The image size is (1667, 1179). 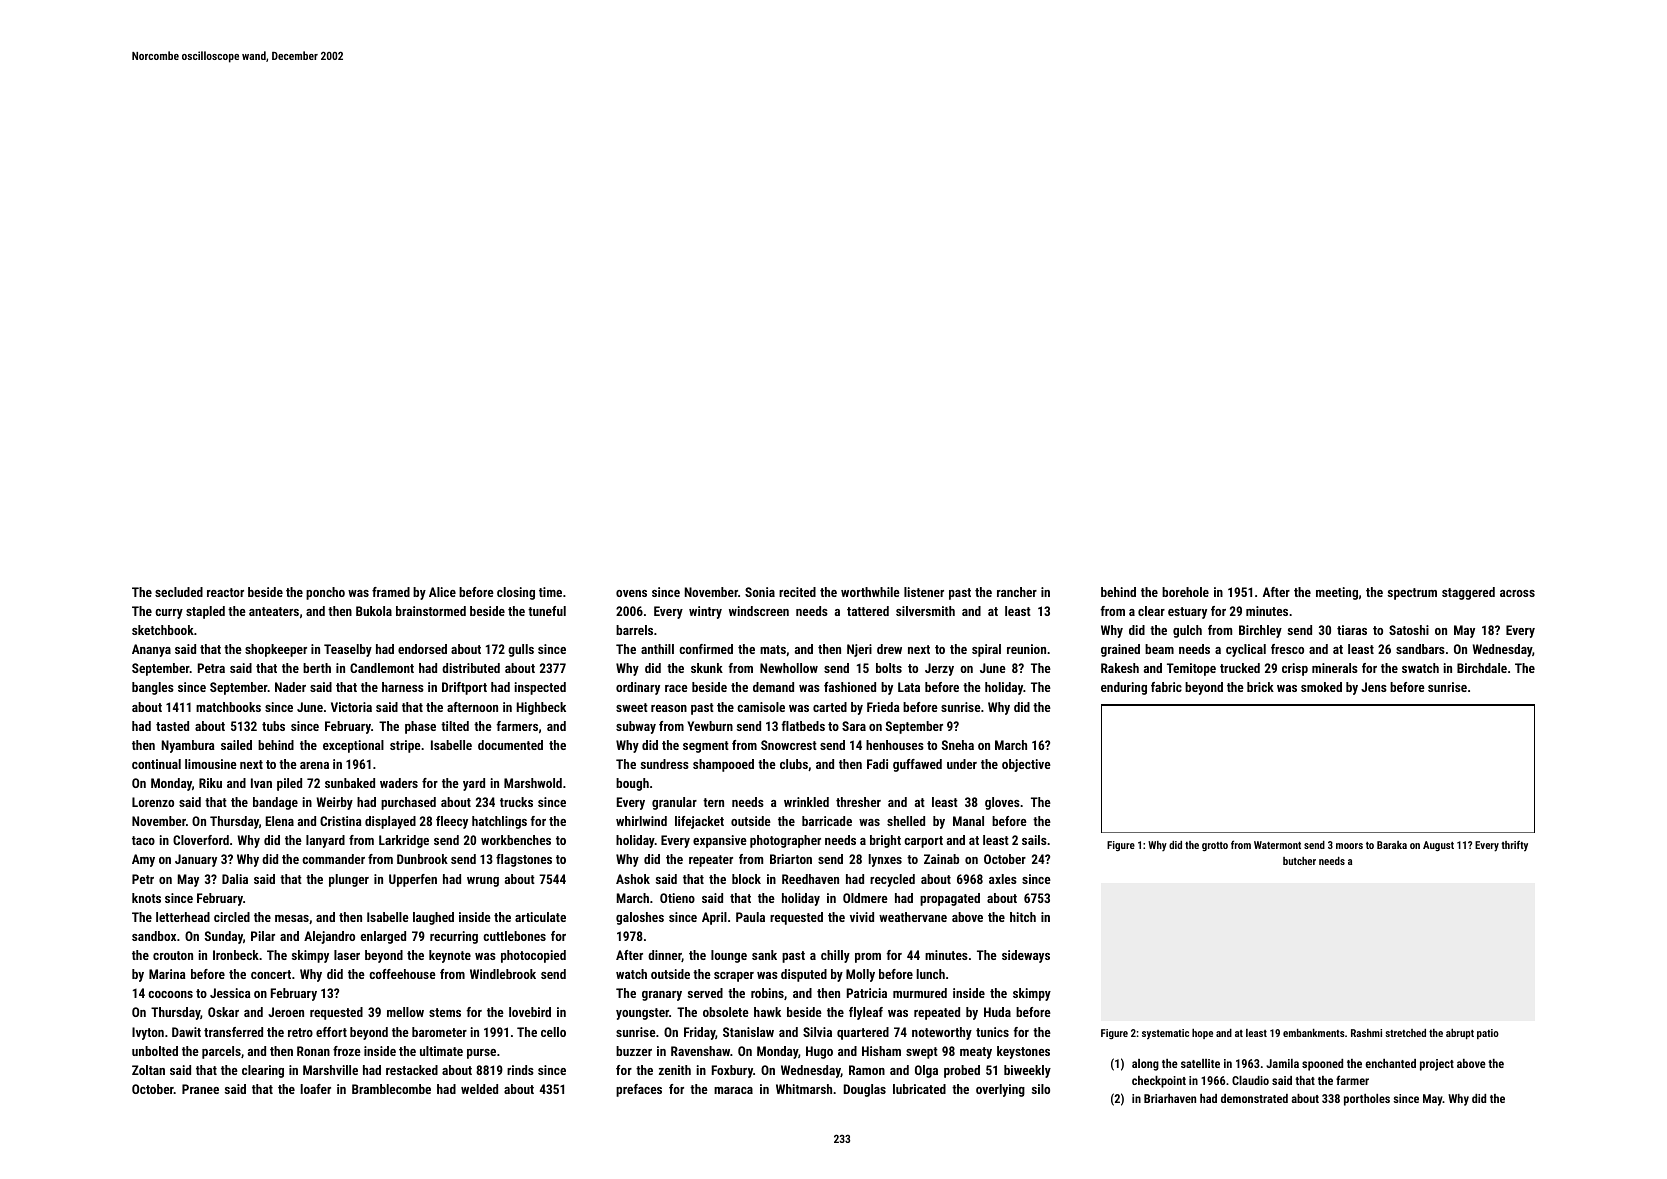 What do you see at coordinates (1185, 592) in the image?
I see `borehole` at bounding box center [1185, 592].
